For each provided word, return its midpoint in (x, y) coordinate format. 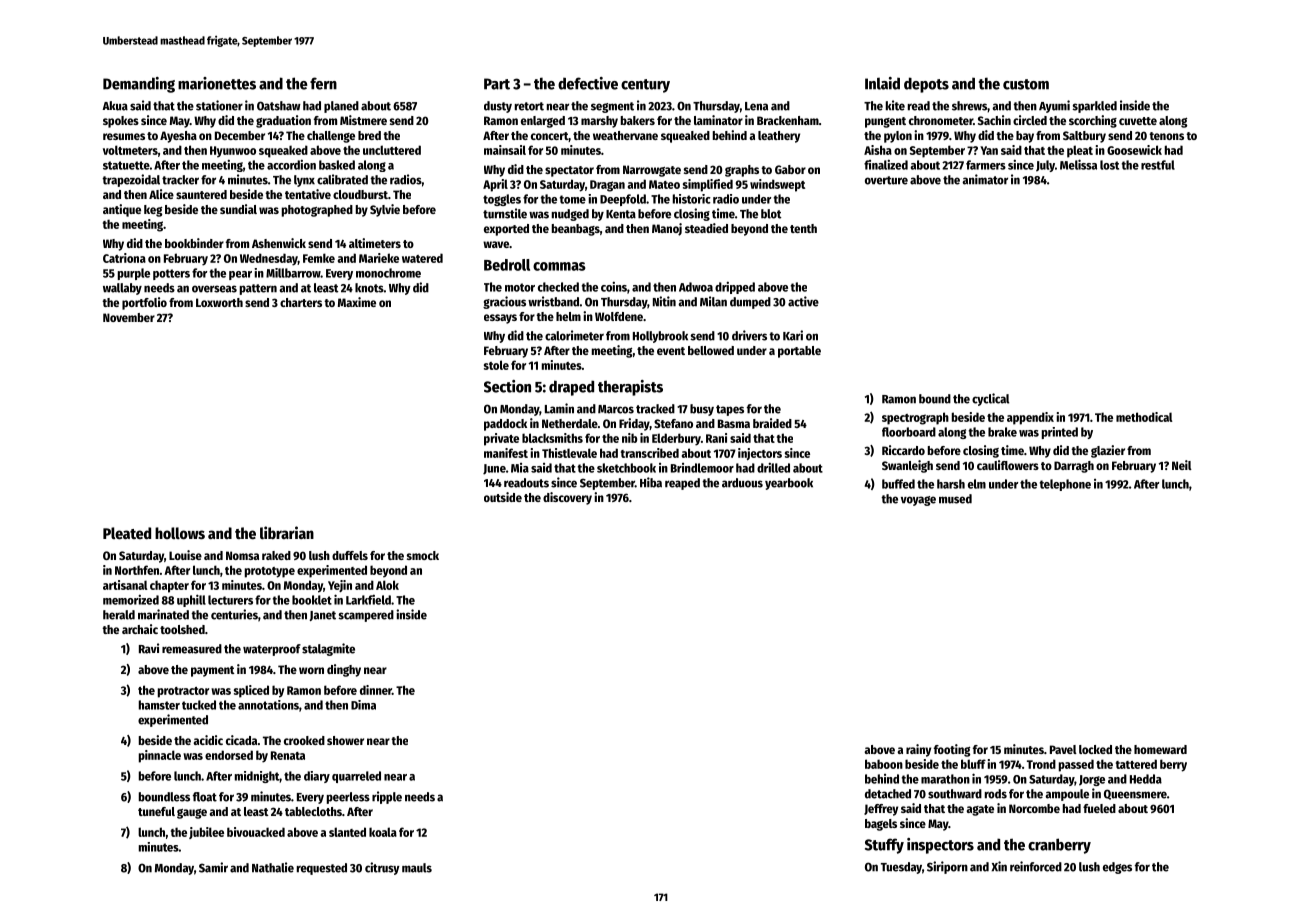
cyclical (990, 399)
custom (1026, 84)
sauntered (201, 194)
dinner (376, 690)
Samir (213, 867)
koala (383, 832)
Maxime (357, 302)
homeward (1160, 749)
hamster (159, 705)
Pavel (1063, 749)
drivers (749, 335)
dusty (498, 107)
